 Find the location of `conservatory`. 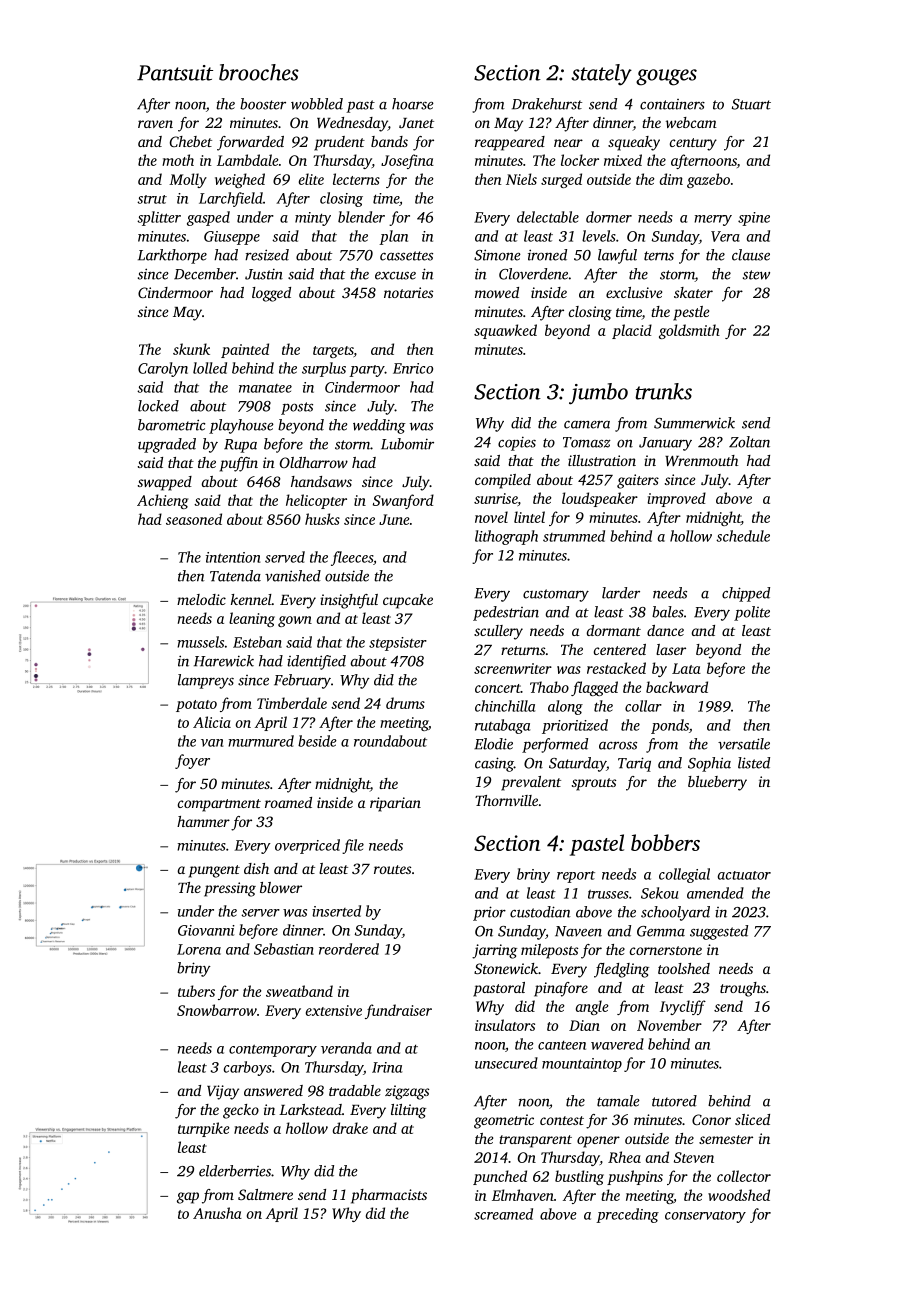

conservatory is located at coordinates (705, 1217).
